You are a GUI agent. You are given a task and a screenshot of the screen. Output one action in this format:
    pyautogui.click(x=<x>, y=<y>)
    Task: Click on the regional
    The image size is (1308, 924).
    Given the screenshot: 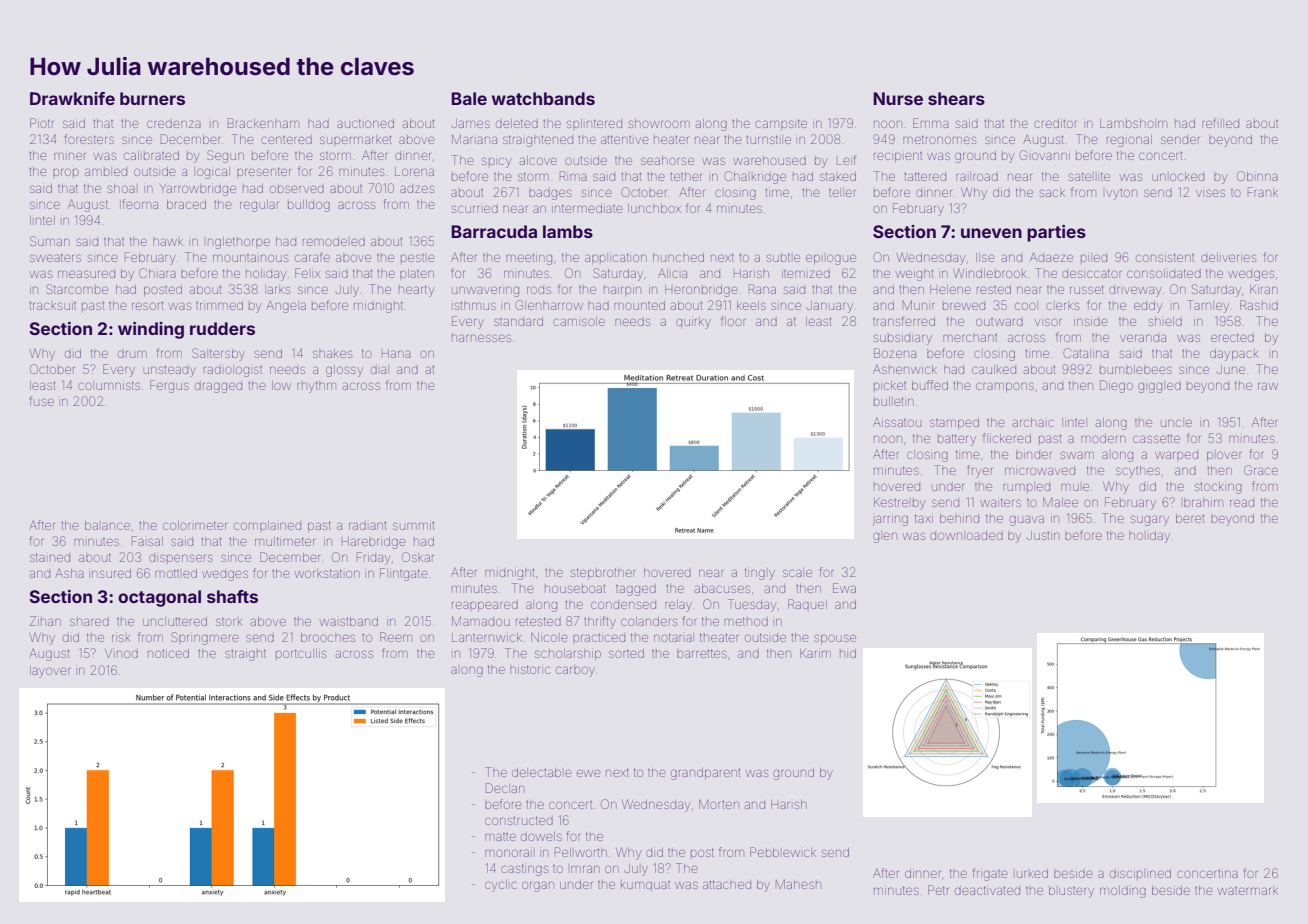 What is the action you would take?
    pyautogui.click(x=1129, y=141)
